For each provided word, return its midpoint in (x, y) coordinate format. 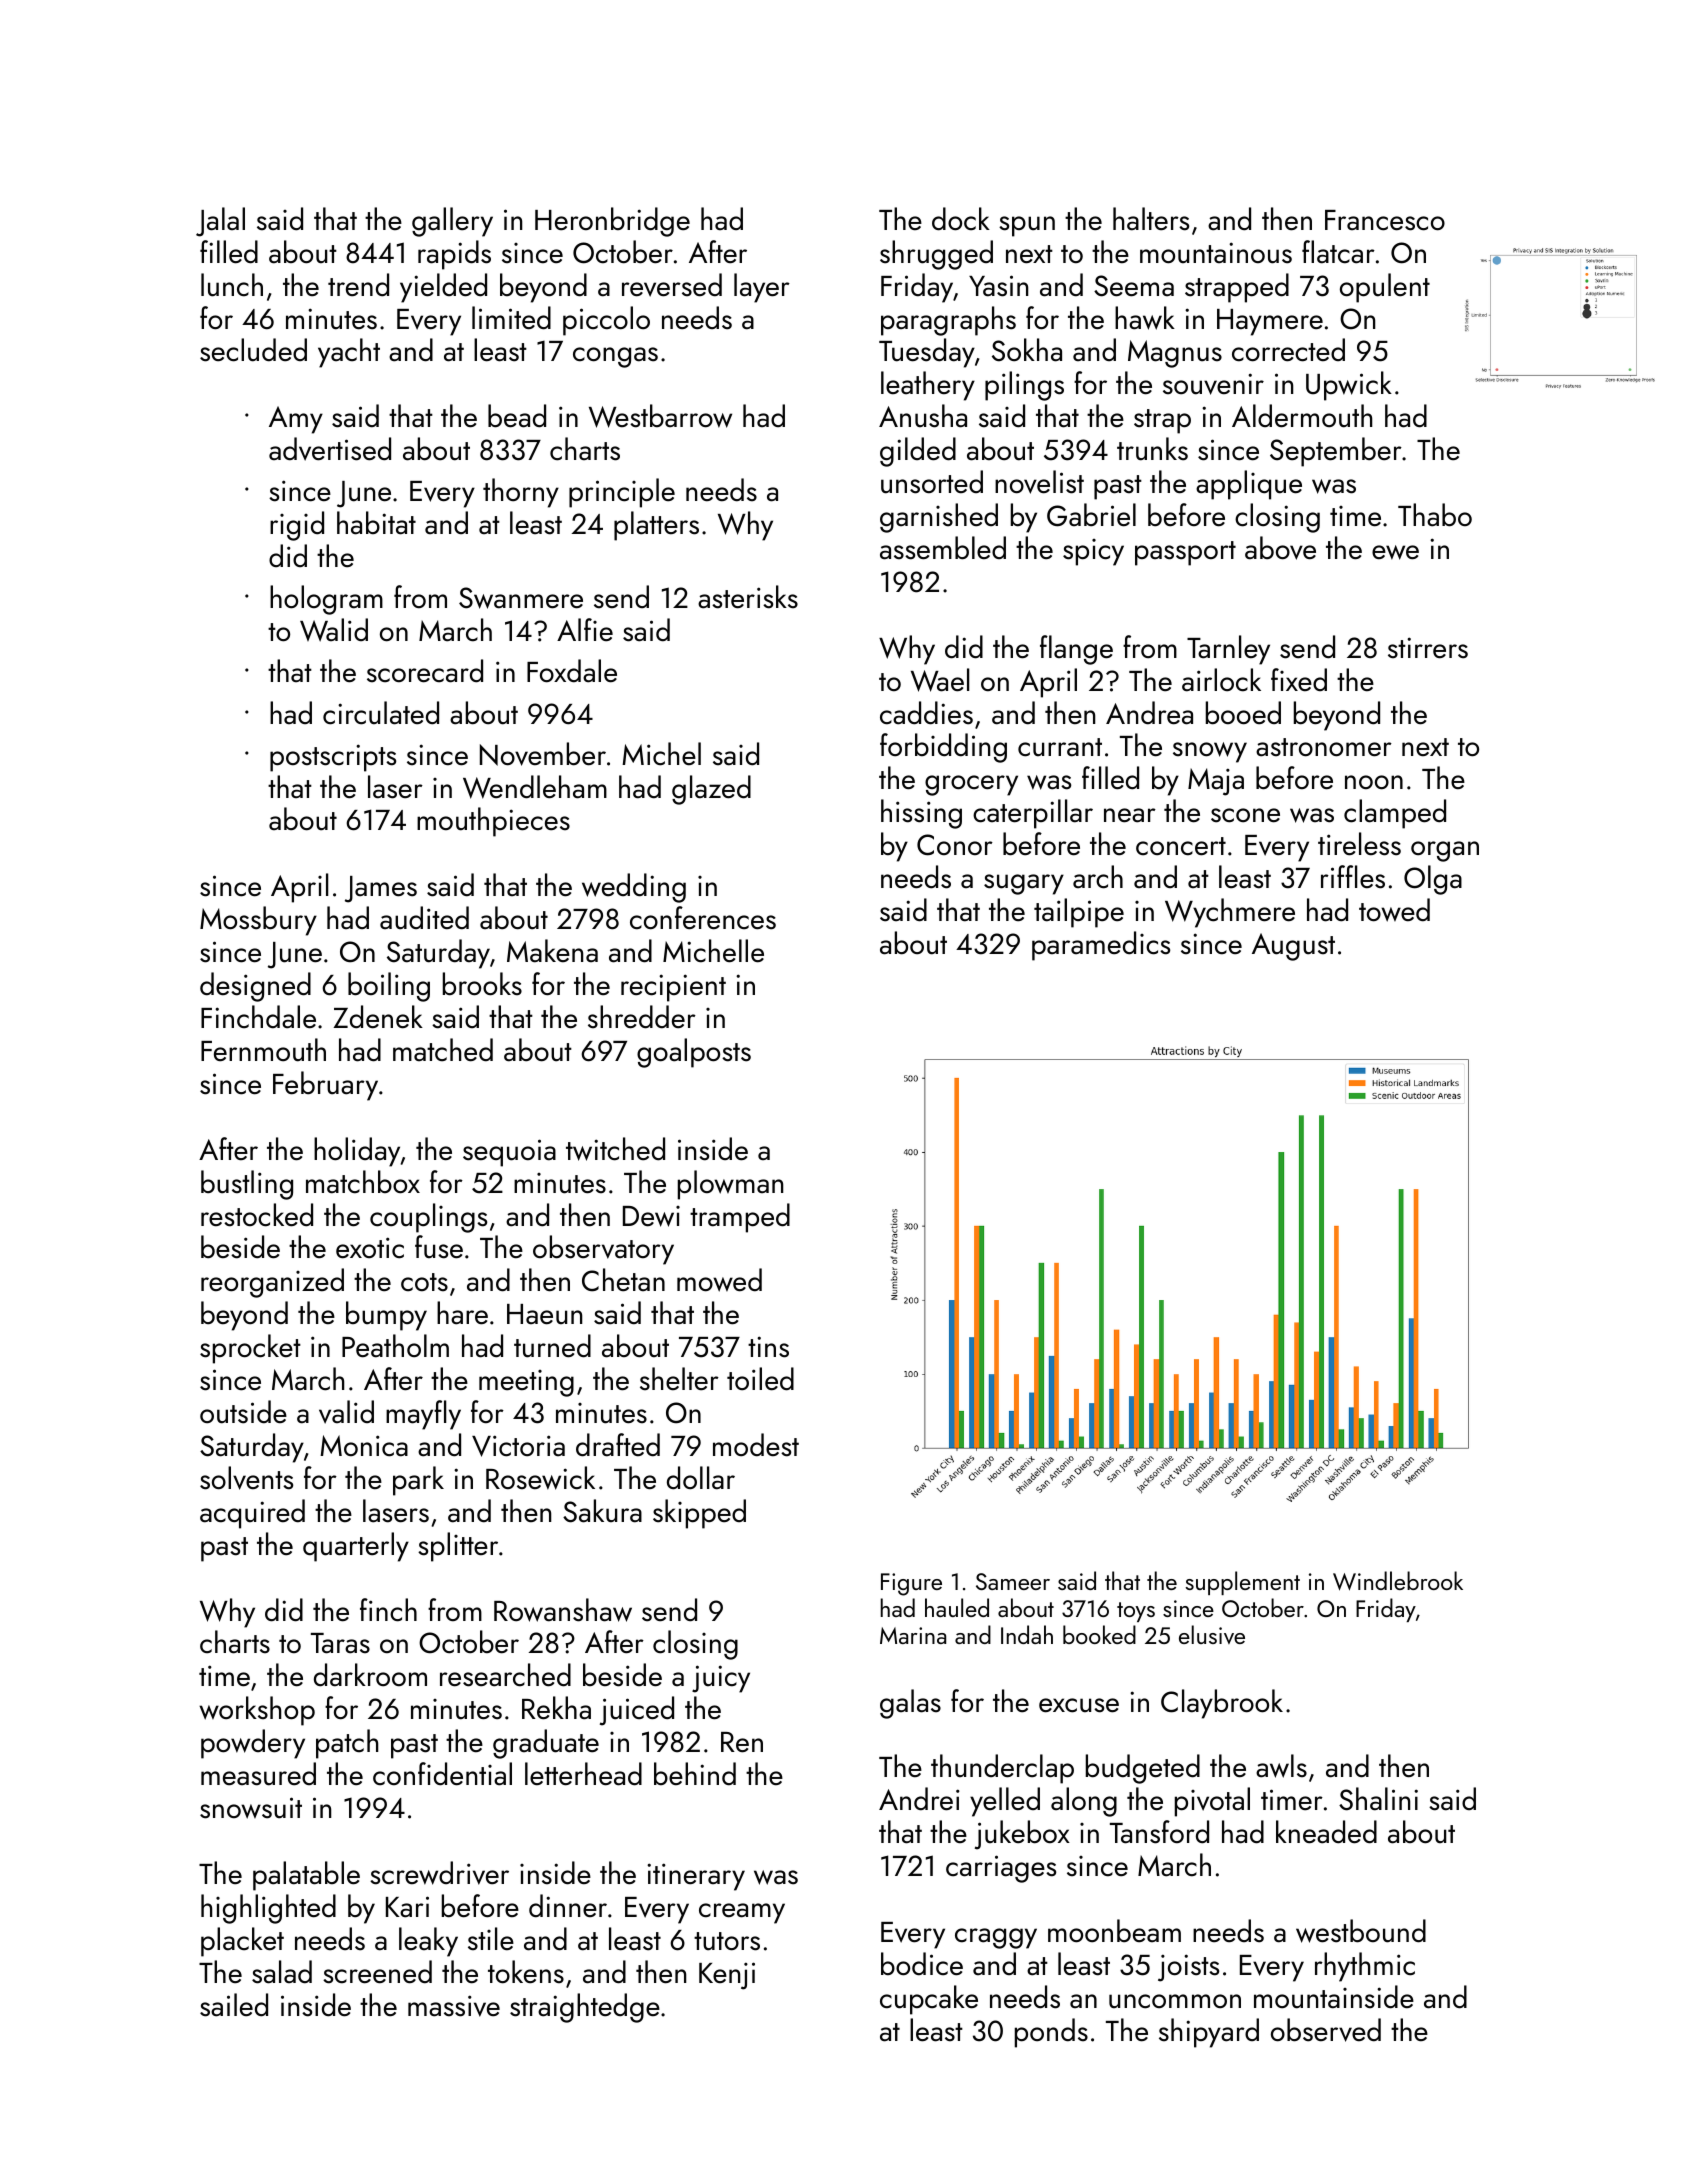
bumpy (386, 1316)
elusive (1212, 1634)
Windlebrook (1398, 1581)
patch (347, 1744)
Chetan (623, 1280)
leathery (928, 386)
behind (695, 1774)
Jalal (220, 222)
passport (1185, 553)
